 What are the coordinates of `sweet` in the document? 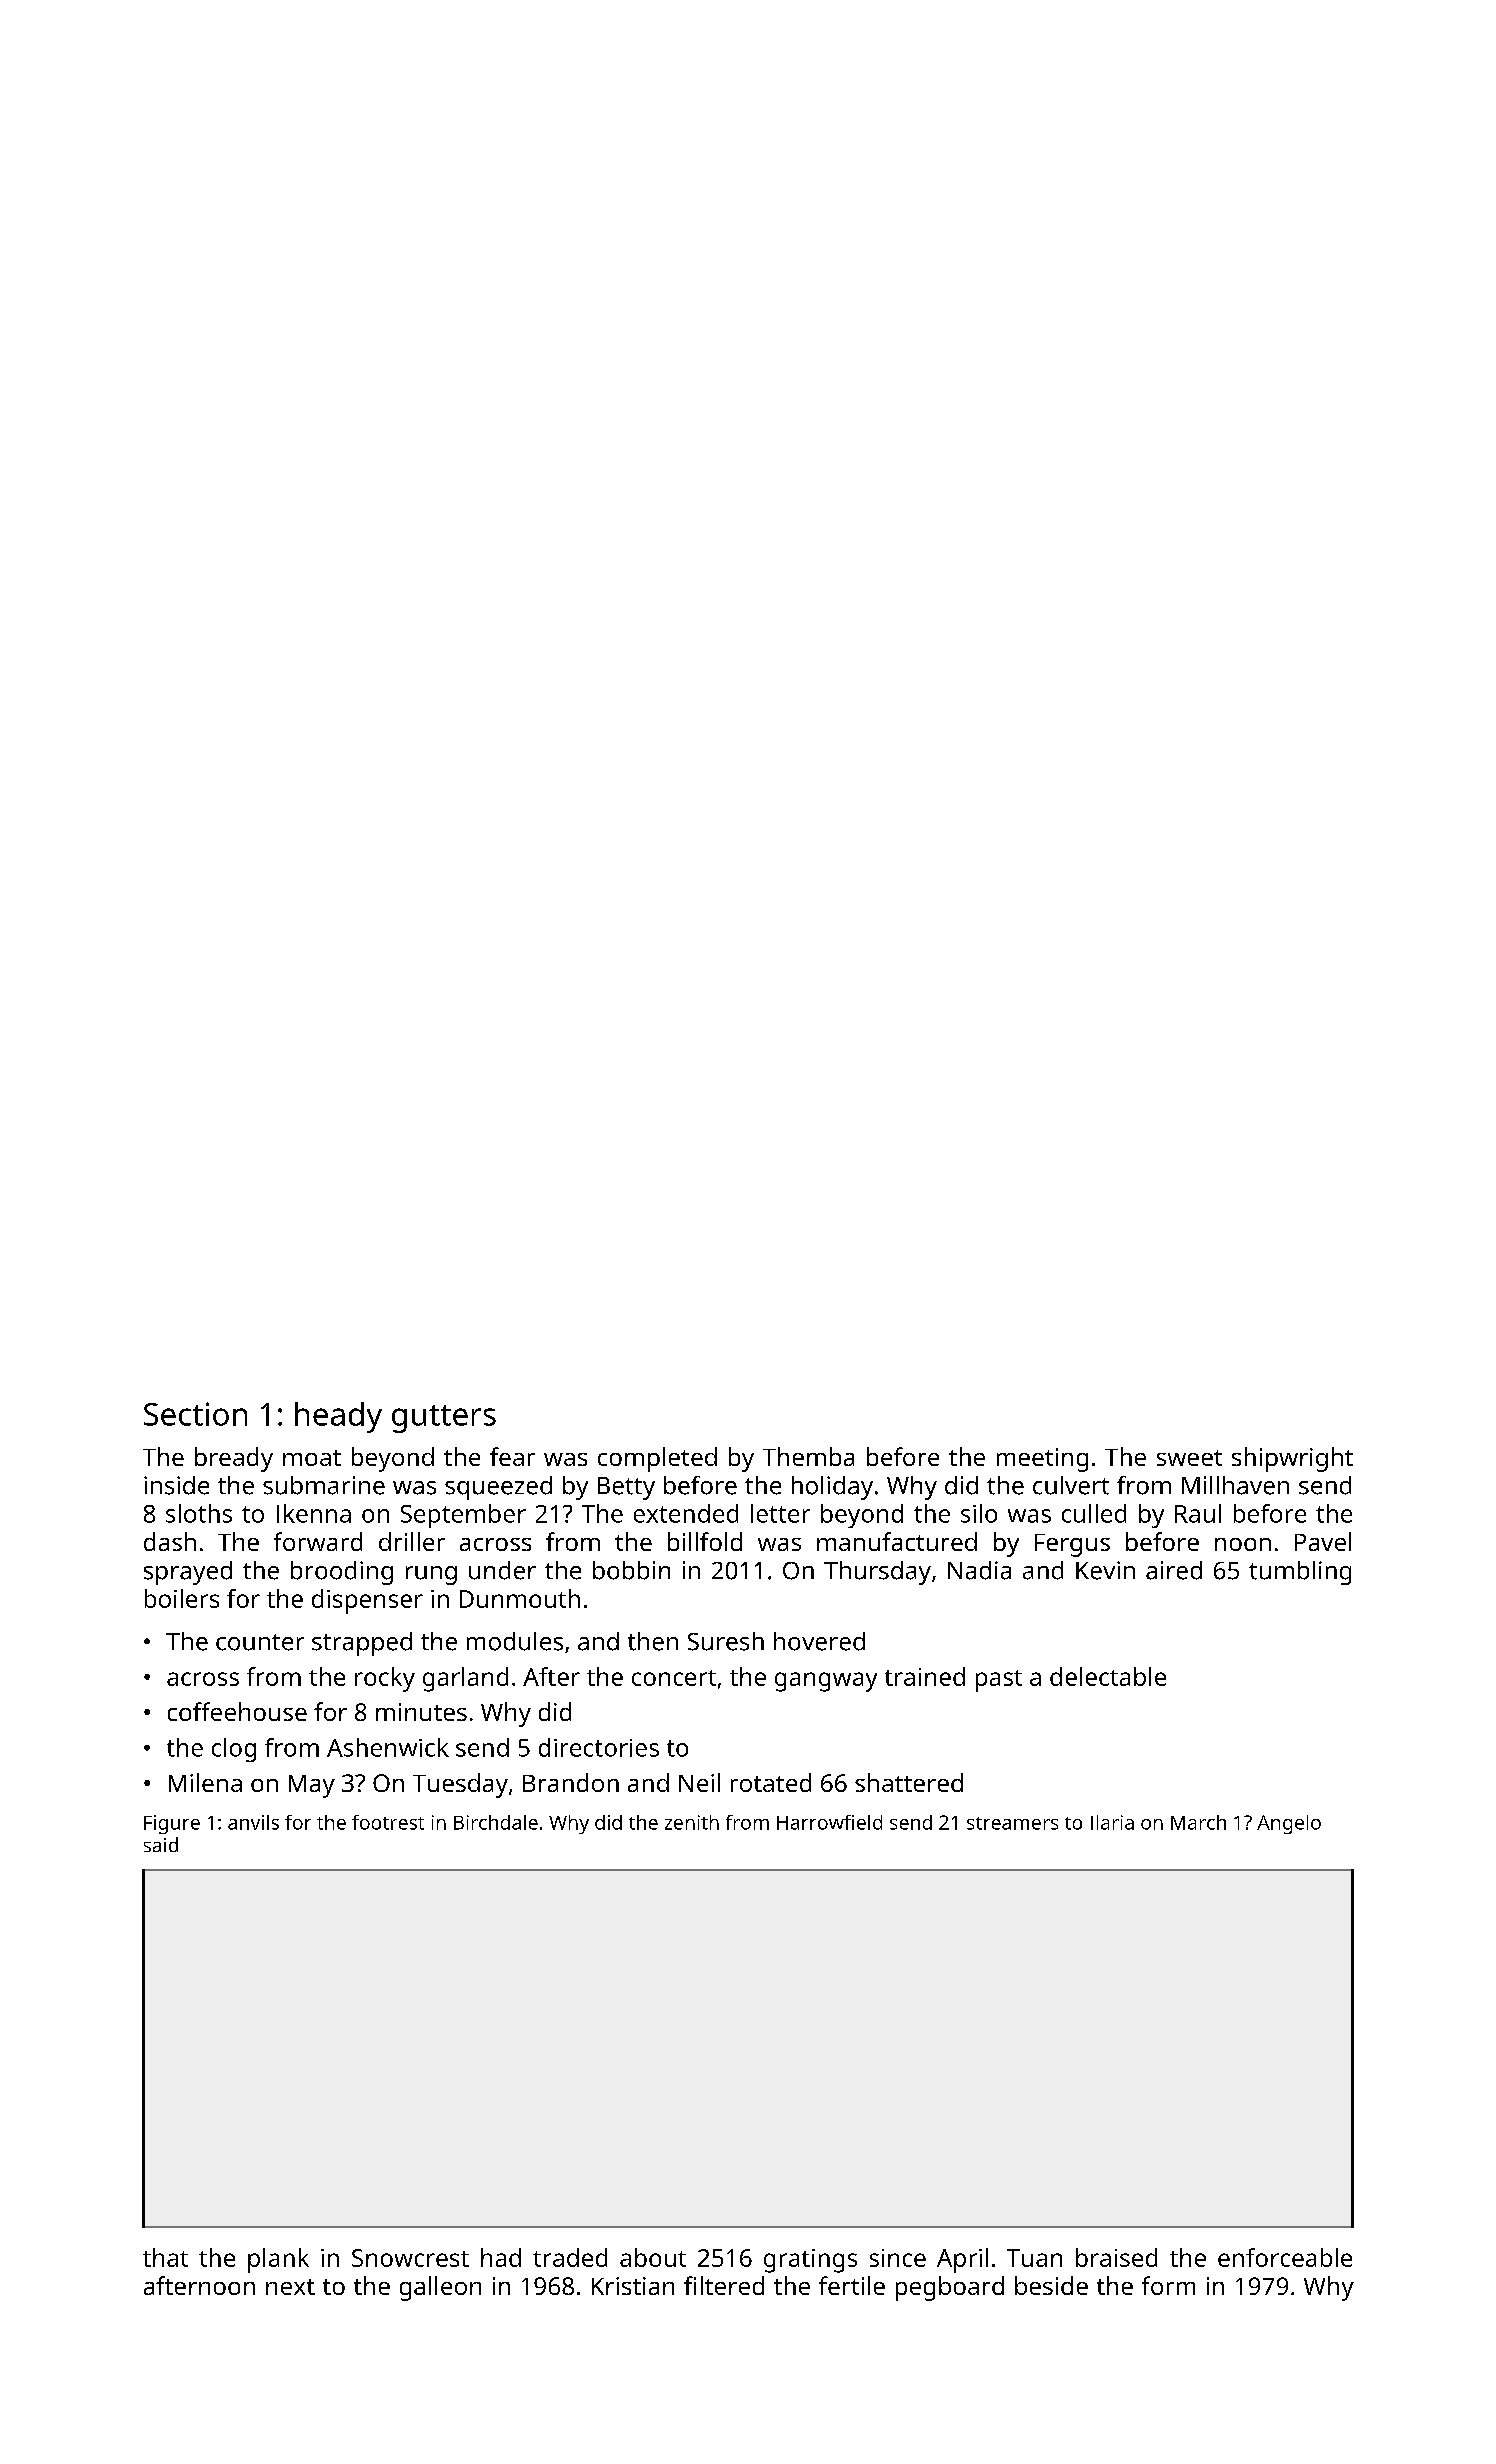 It's located at (1189, 1458).
